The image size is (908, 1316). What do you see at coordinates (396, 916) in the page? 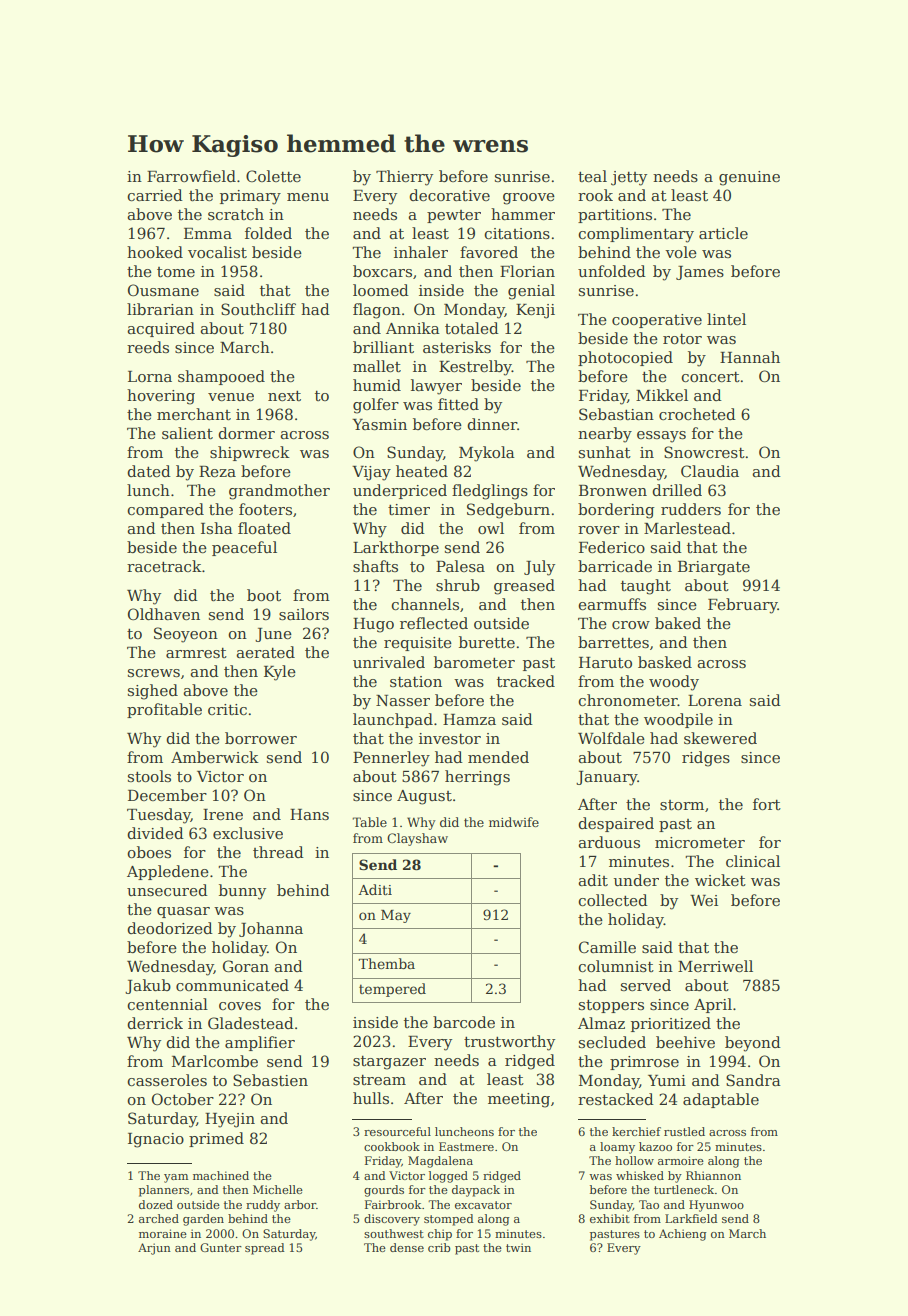
I see `May` at bounding box center [396, 916].
